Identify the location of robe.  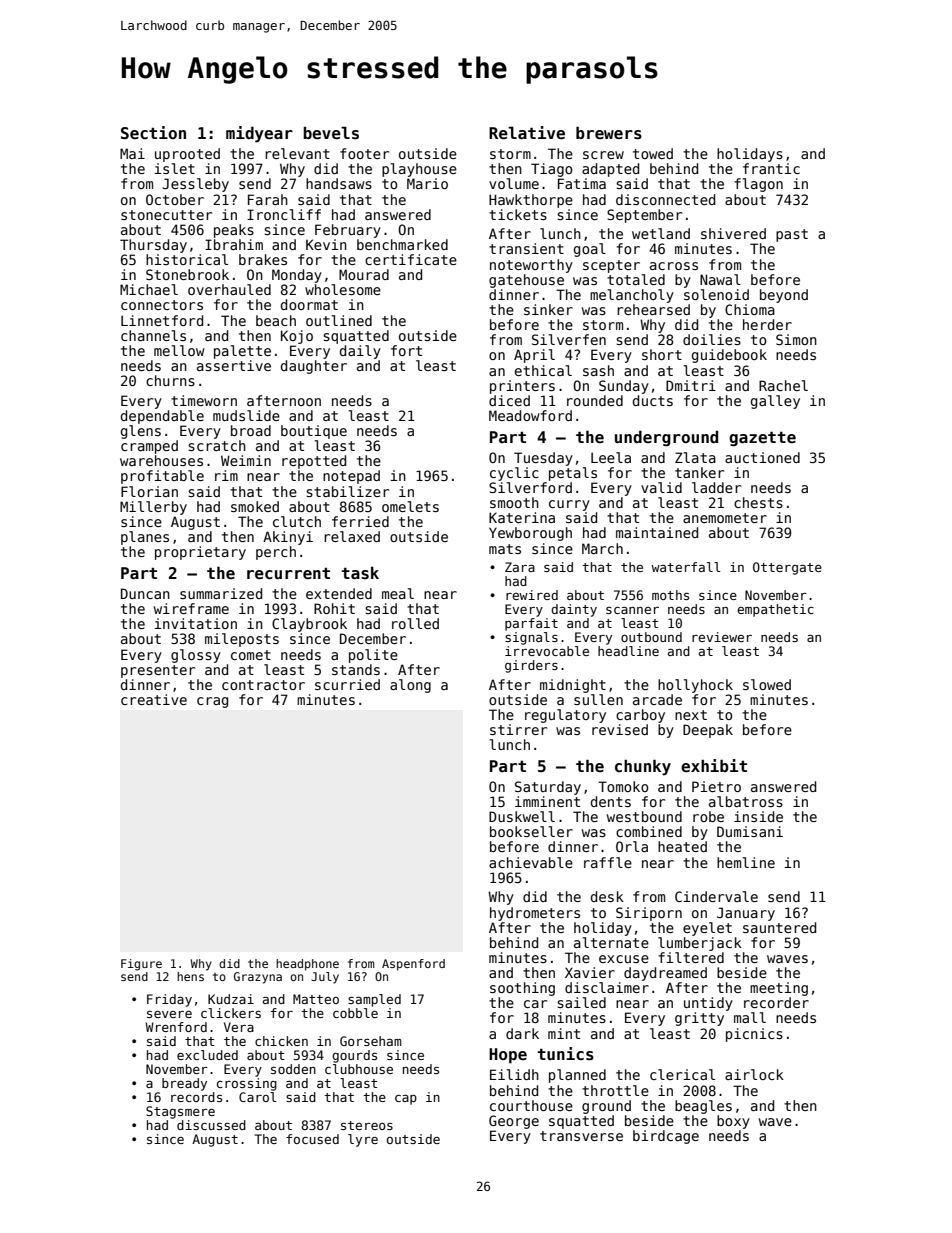
(708, 816).
